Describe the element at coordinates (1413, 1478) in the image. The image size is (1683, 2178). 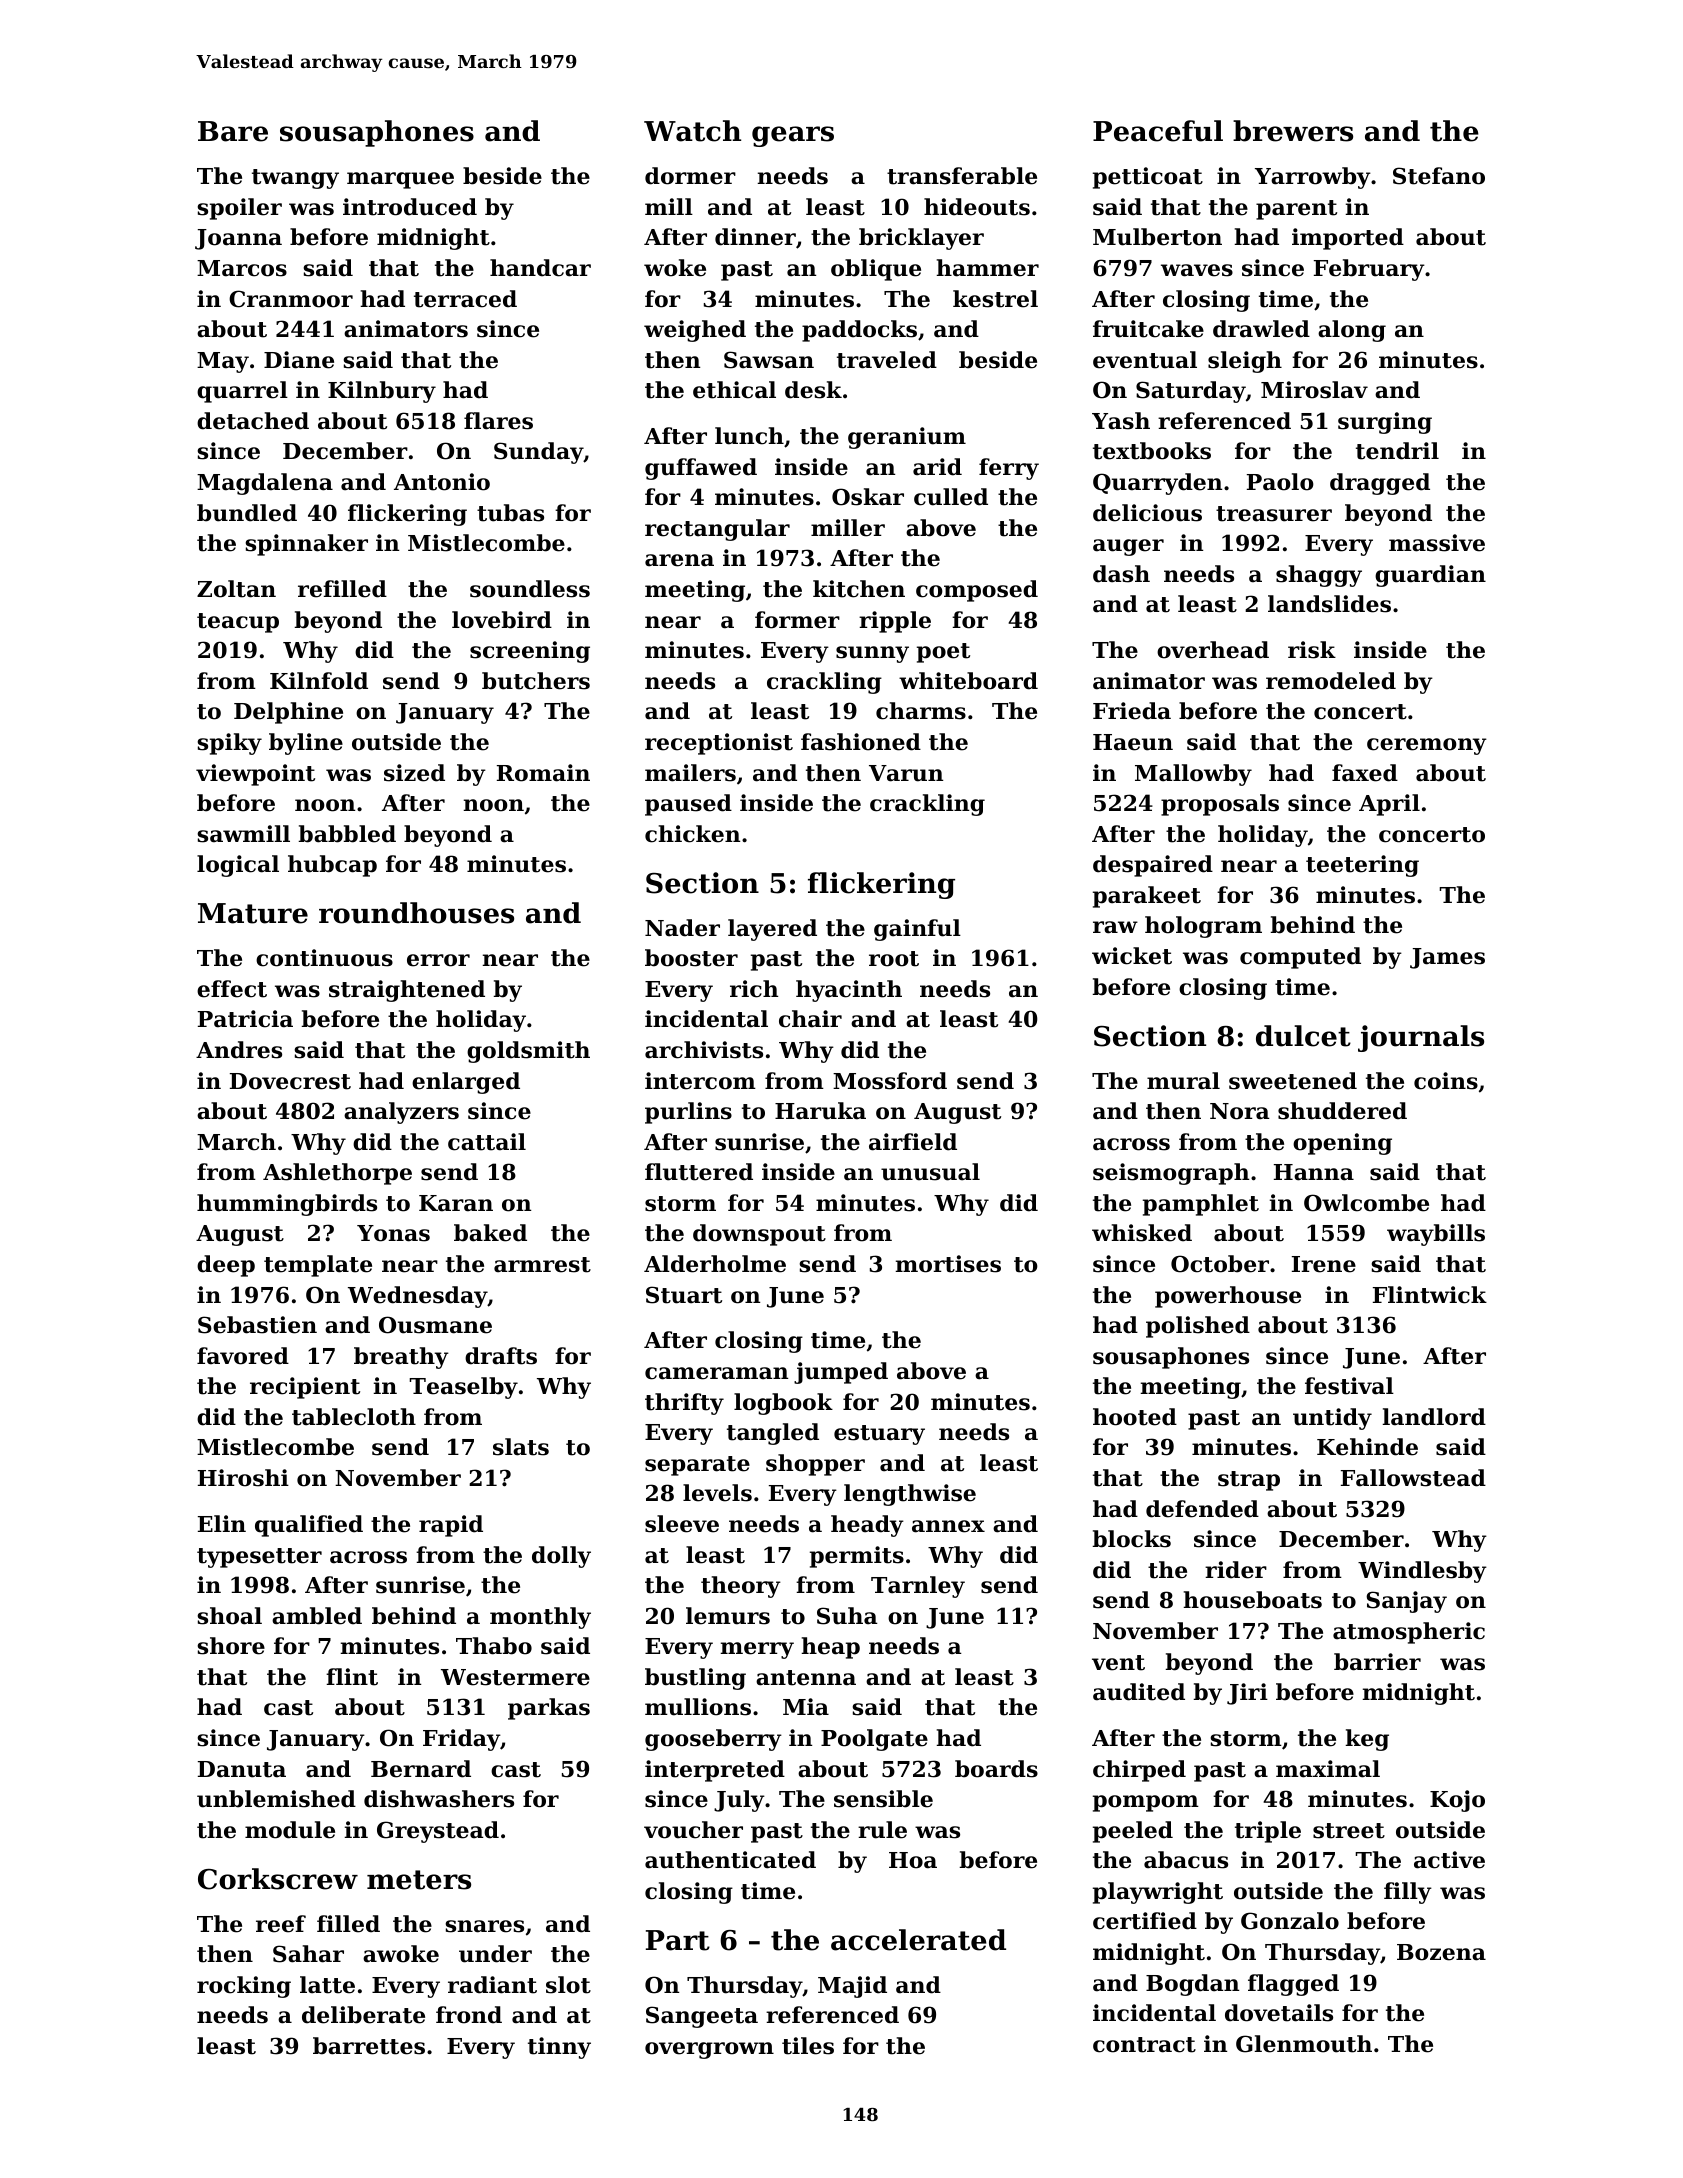
I see `Fallowstead` at that location.
